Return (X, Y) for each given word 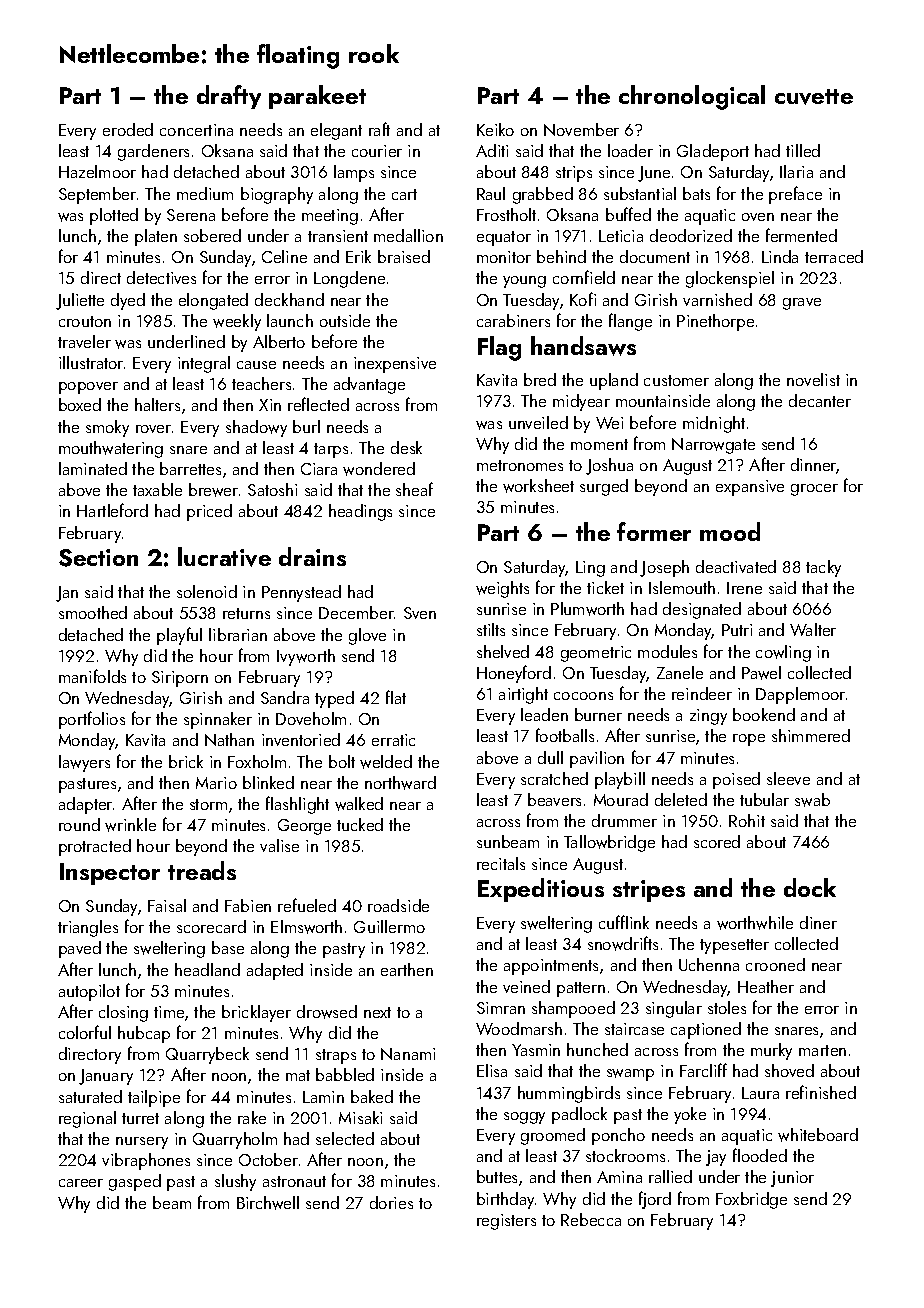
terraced (834, 256)
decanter (820, 400)
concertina (196, 130)
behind (561, 256)
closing (123, 1013)
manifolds (92, 676)
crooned (775, 964)
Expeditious (541, 890)
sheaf (414, 489)
